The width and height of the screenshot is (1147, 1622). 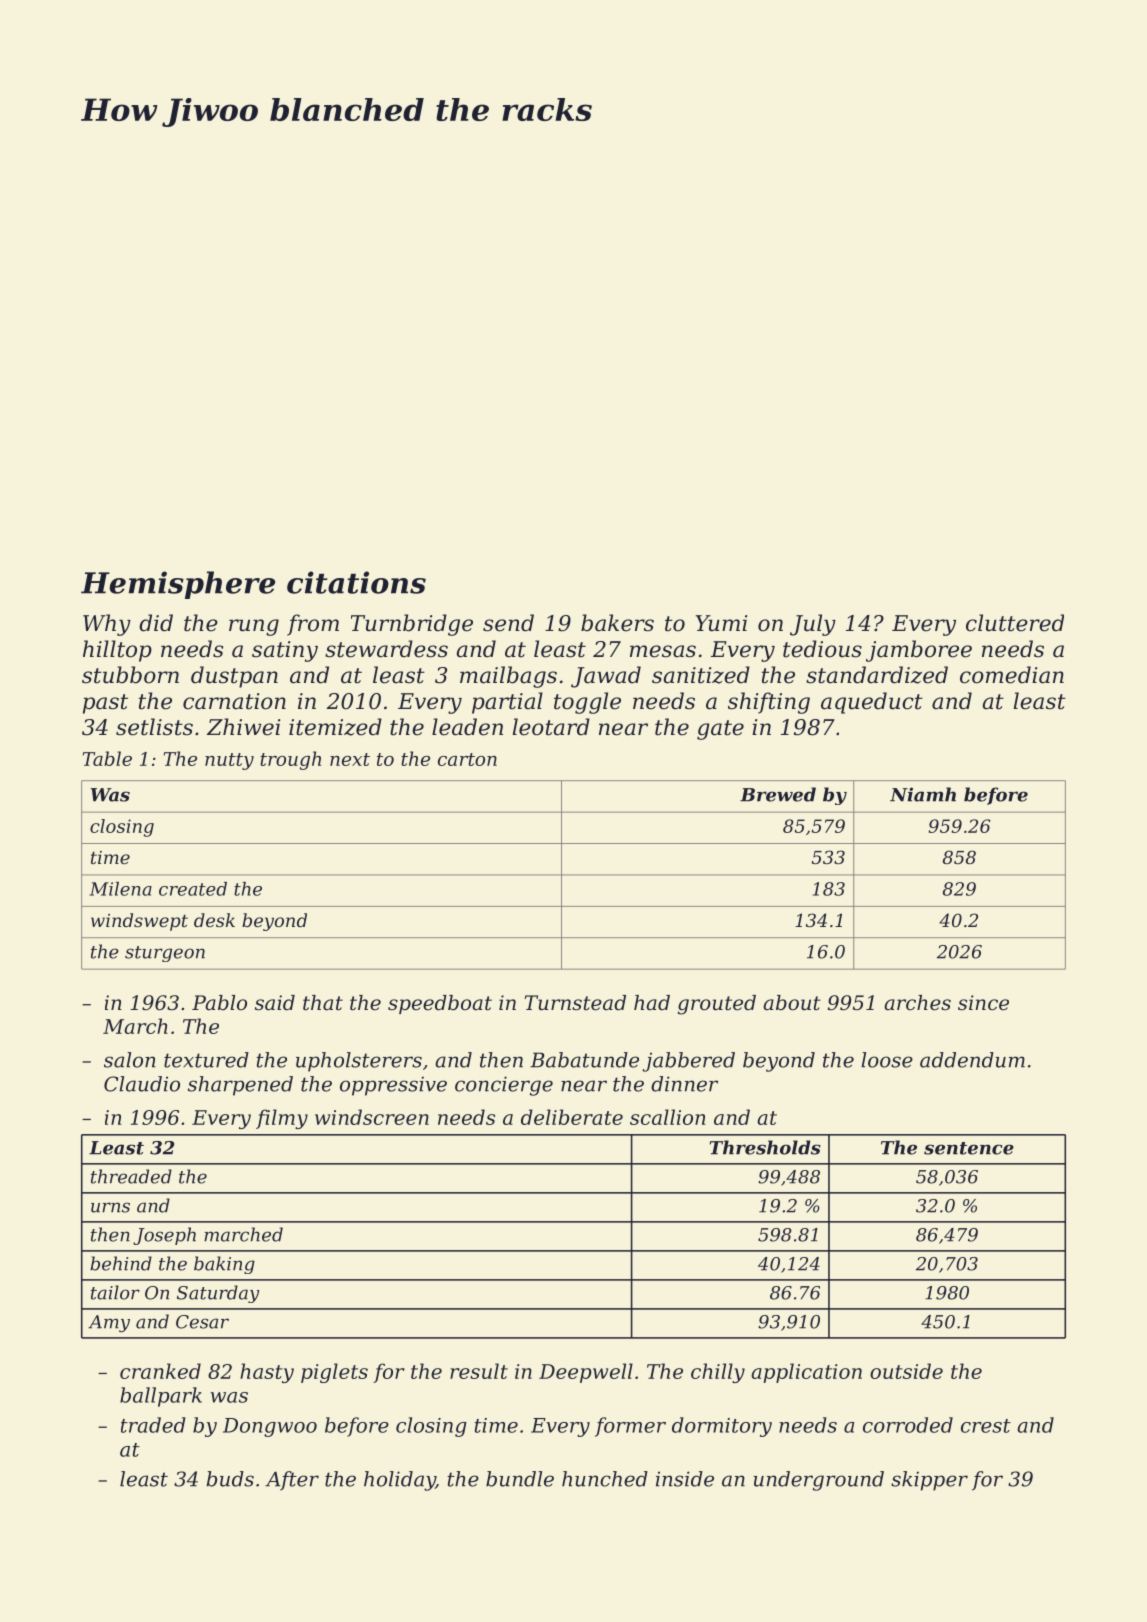 I want to click on Deepwell, so click(x=586, y=1373).
